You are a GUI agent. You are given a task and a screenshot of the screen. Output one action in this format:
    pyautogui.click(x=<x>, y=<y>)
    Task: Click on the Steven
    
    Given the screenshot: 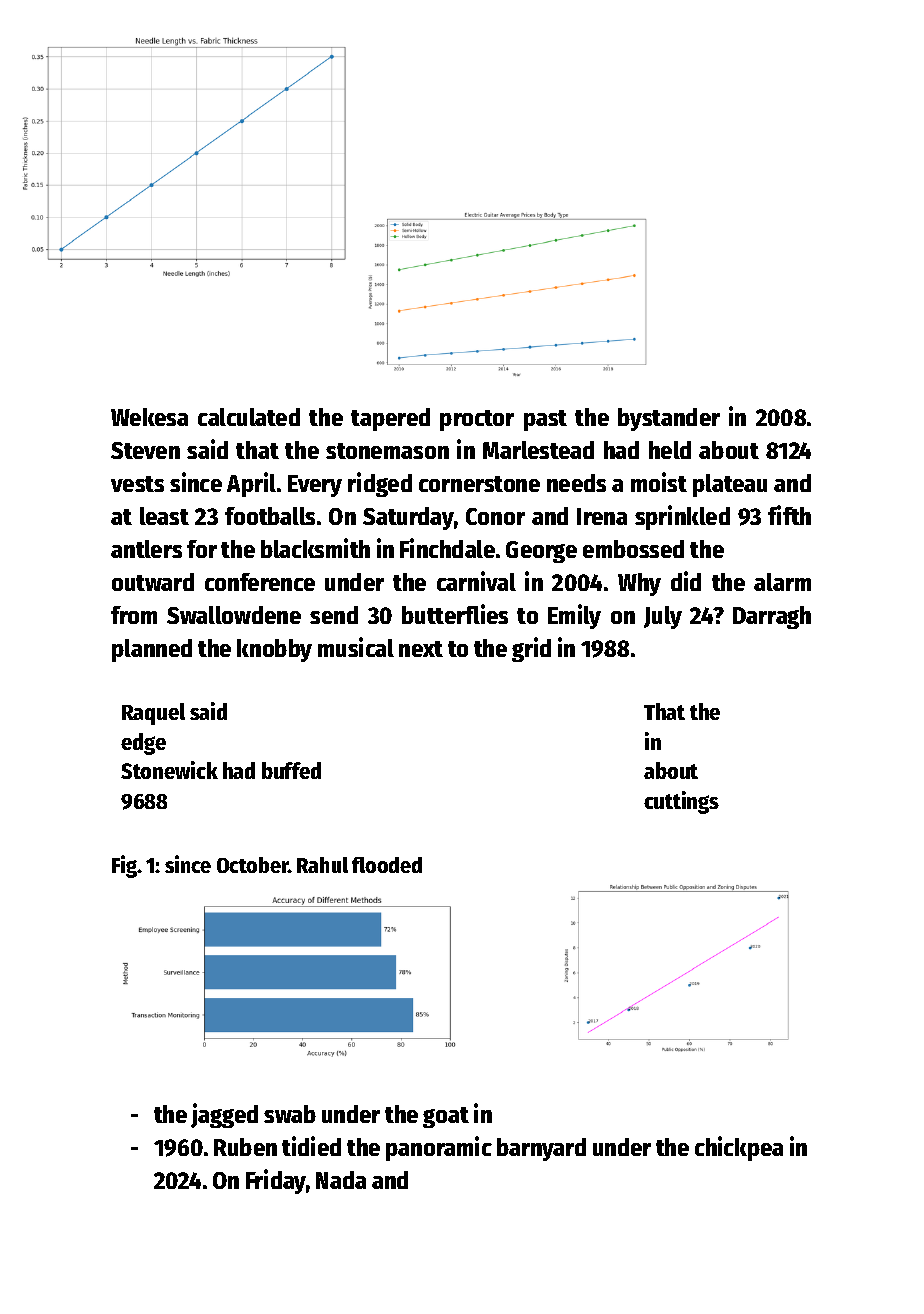 What is the action you would take?
    pyautogui.click(x=145, y=450)
